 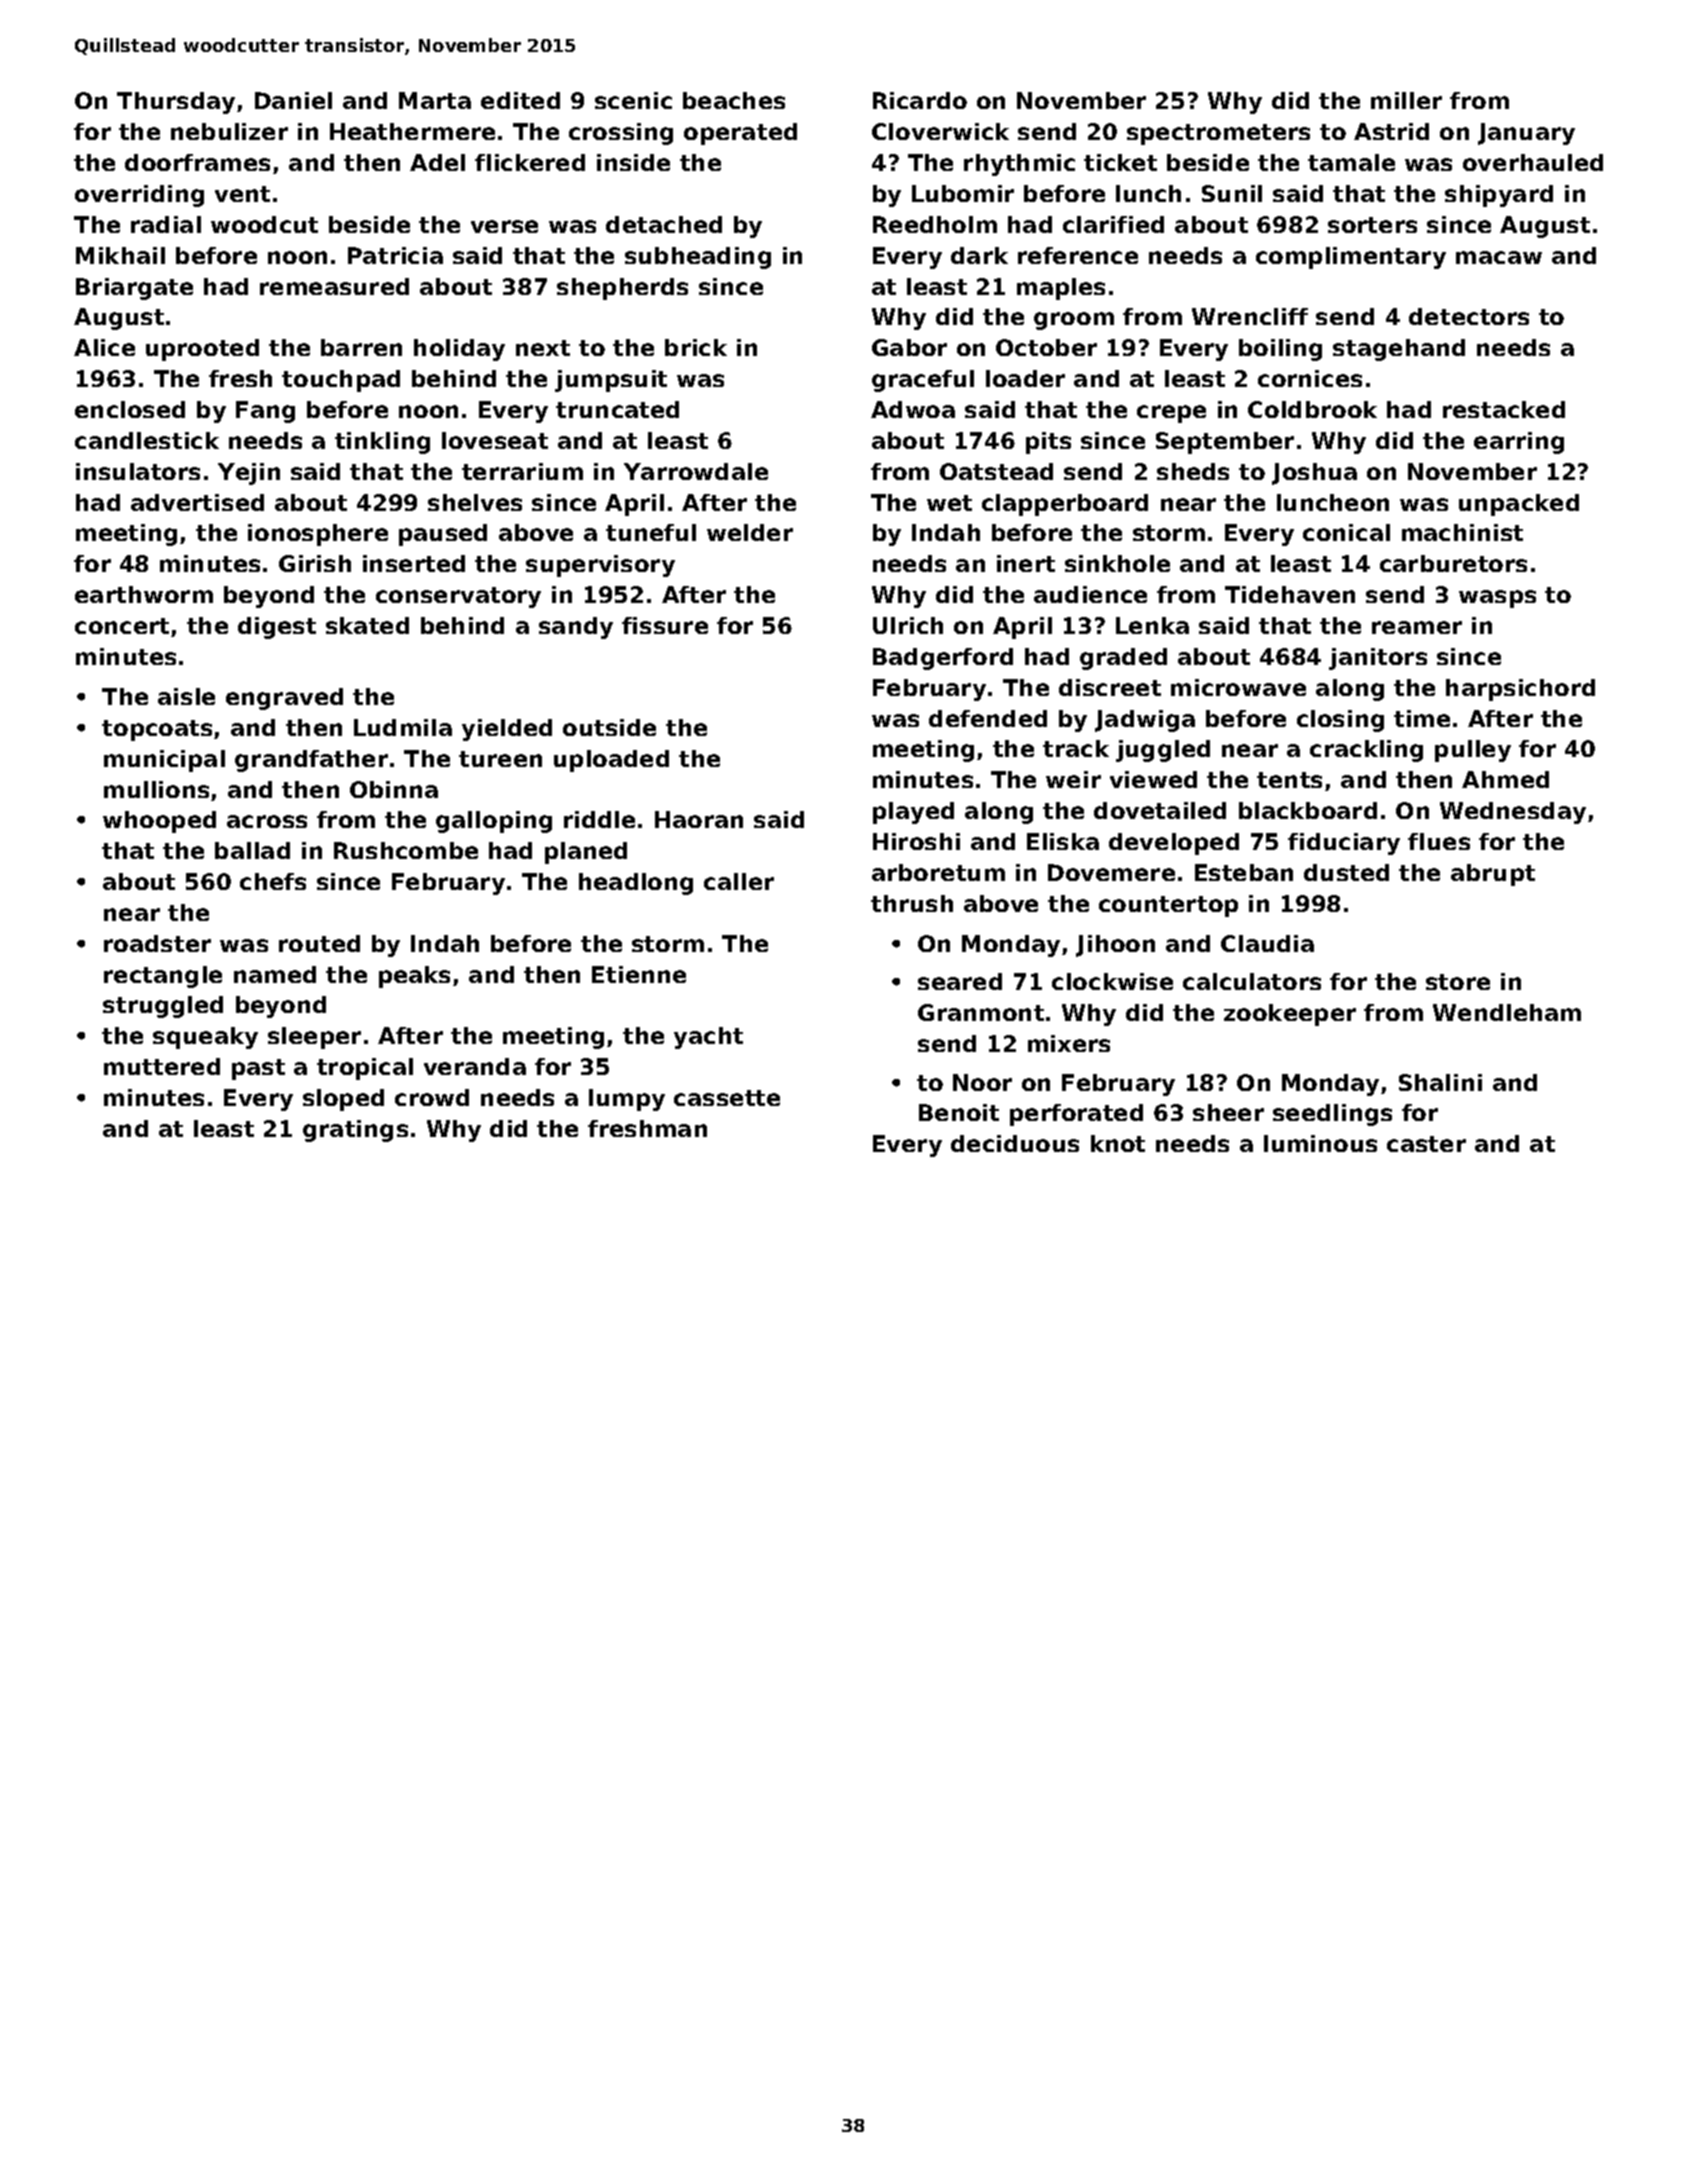 I want to click on operated, so click(x=740, y=134).
